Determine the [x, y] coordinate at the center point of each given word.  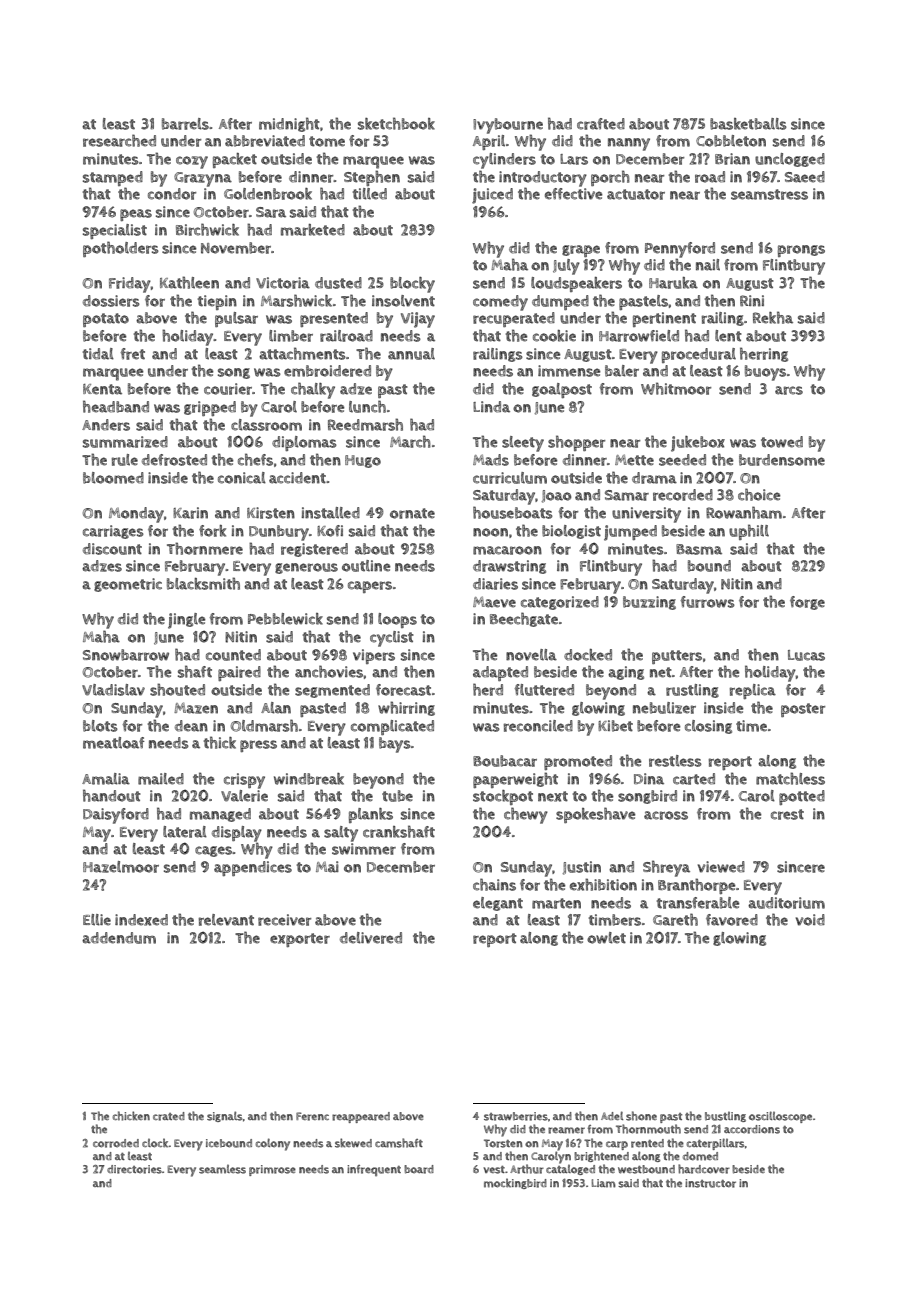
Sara [271, 212]
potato [106, 320]
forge [807, 603]
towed [782, 442]
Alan [276, 708]
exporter [300, 940]
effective [574, 194]
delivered [371, 938]
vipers [374, 656]
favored [732, 920]
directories [134, 1169]
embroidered [327, 371]
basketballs [748, 124]
